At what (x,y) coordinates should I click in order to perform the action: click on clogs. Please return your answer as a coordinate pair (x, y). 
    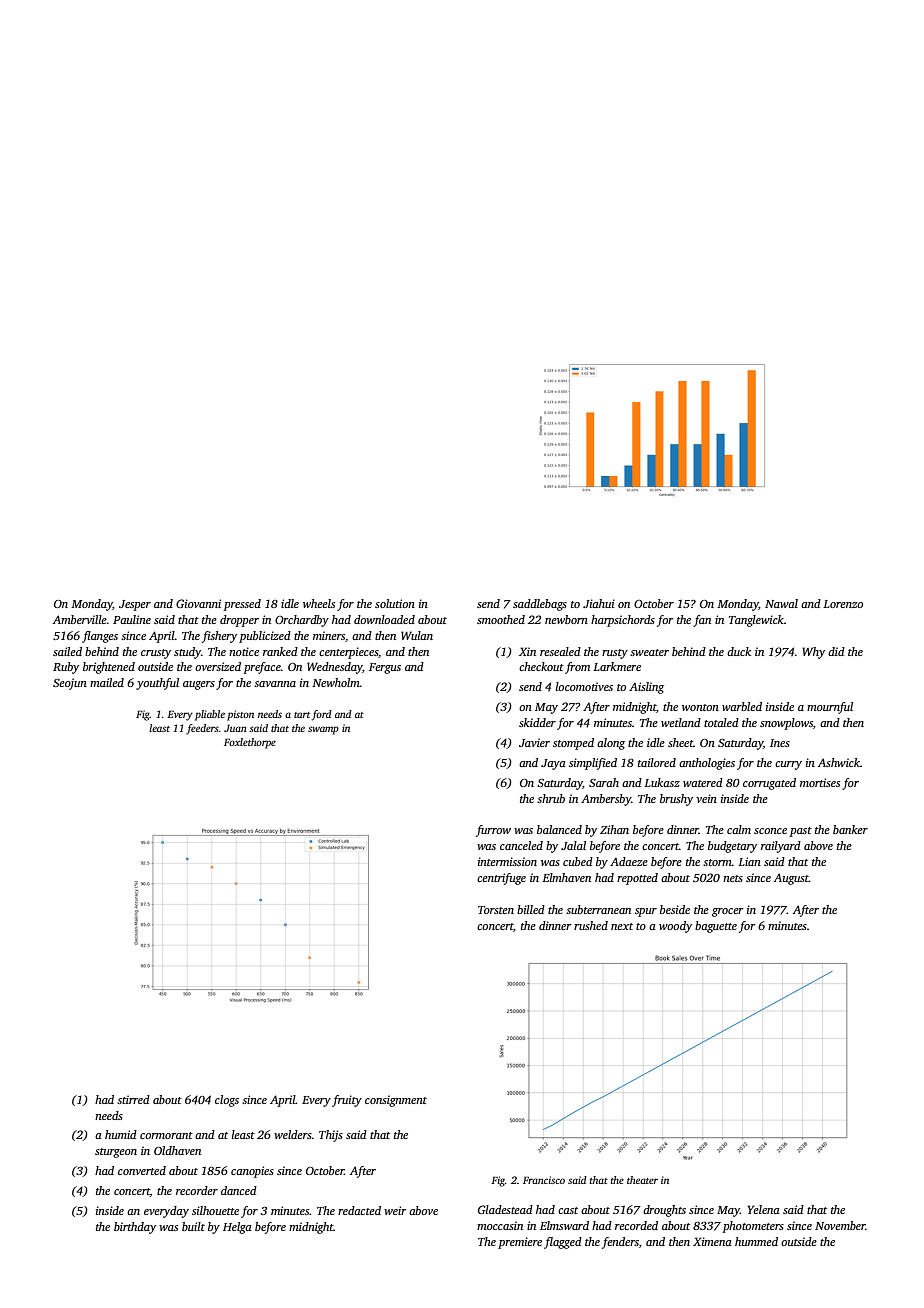
    Looking at the image, I should click on (227, 1101).
